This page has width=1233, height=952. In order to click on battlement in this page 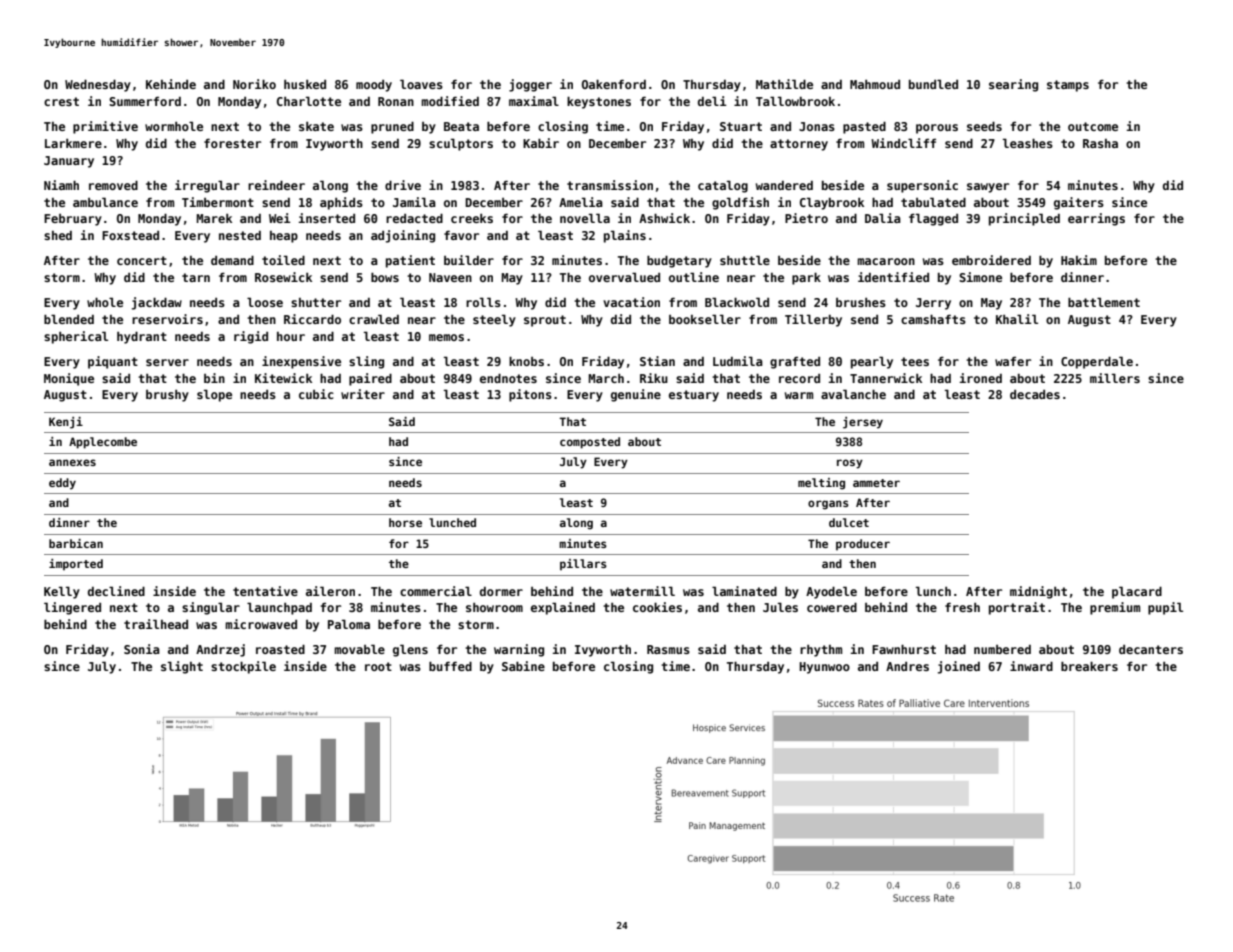, I will do `click(1104, 302)`.
